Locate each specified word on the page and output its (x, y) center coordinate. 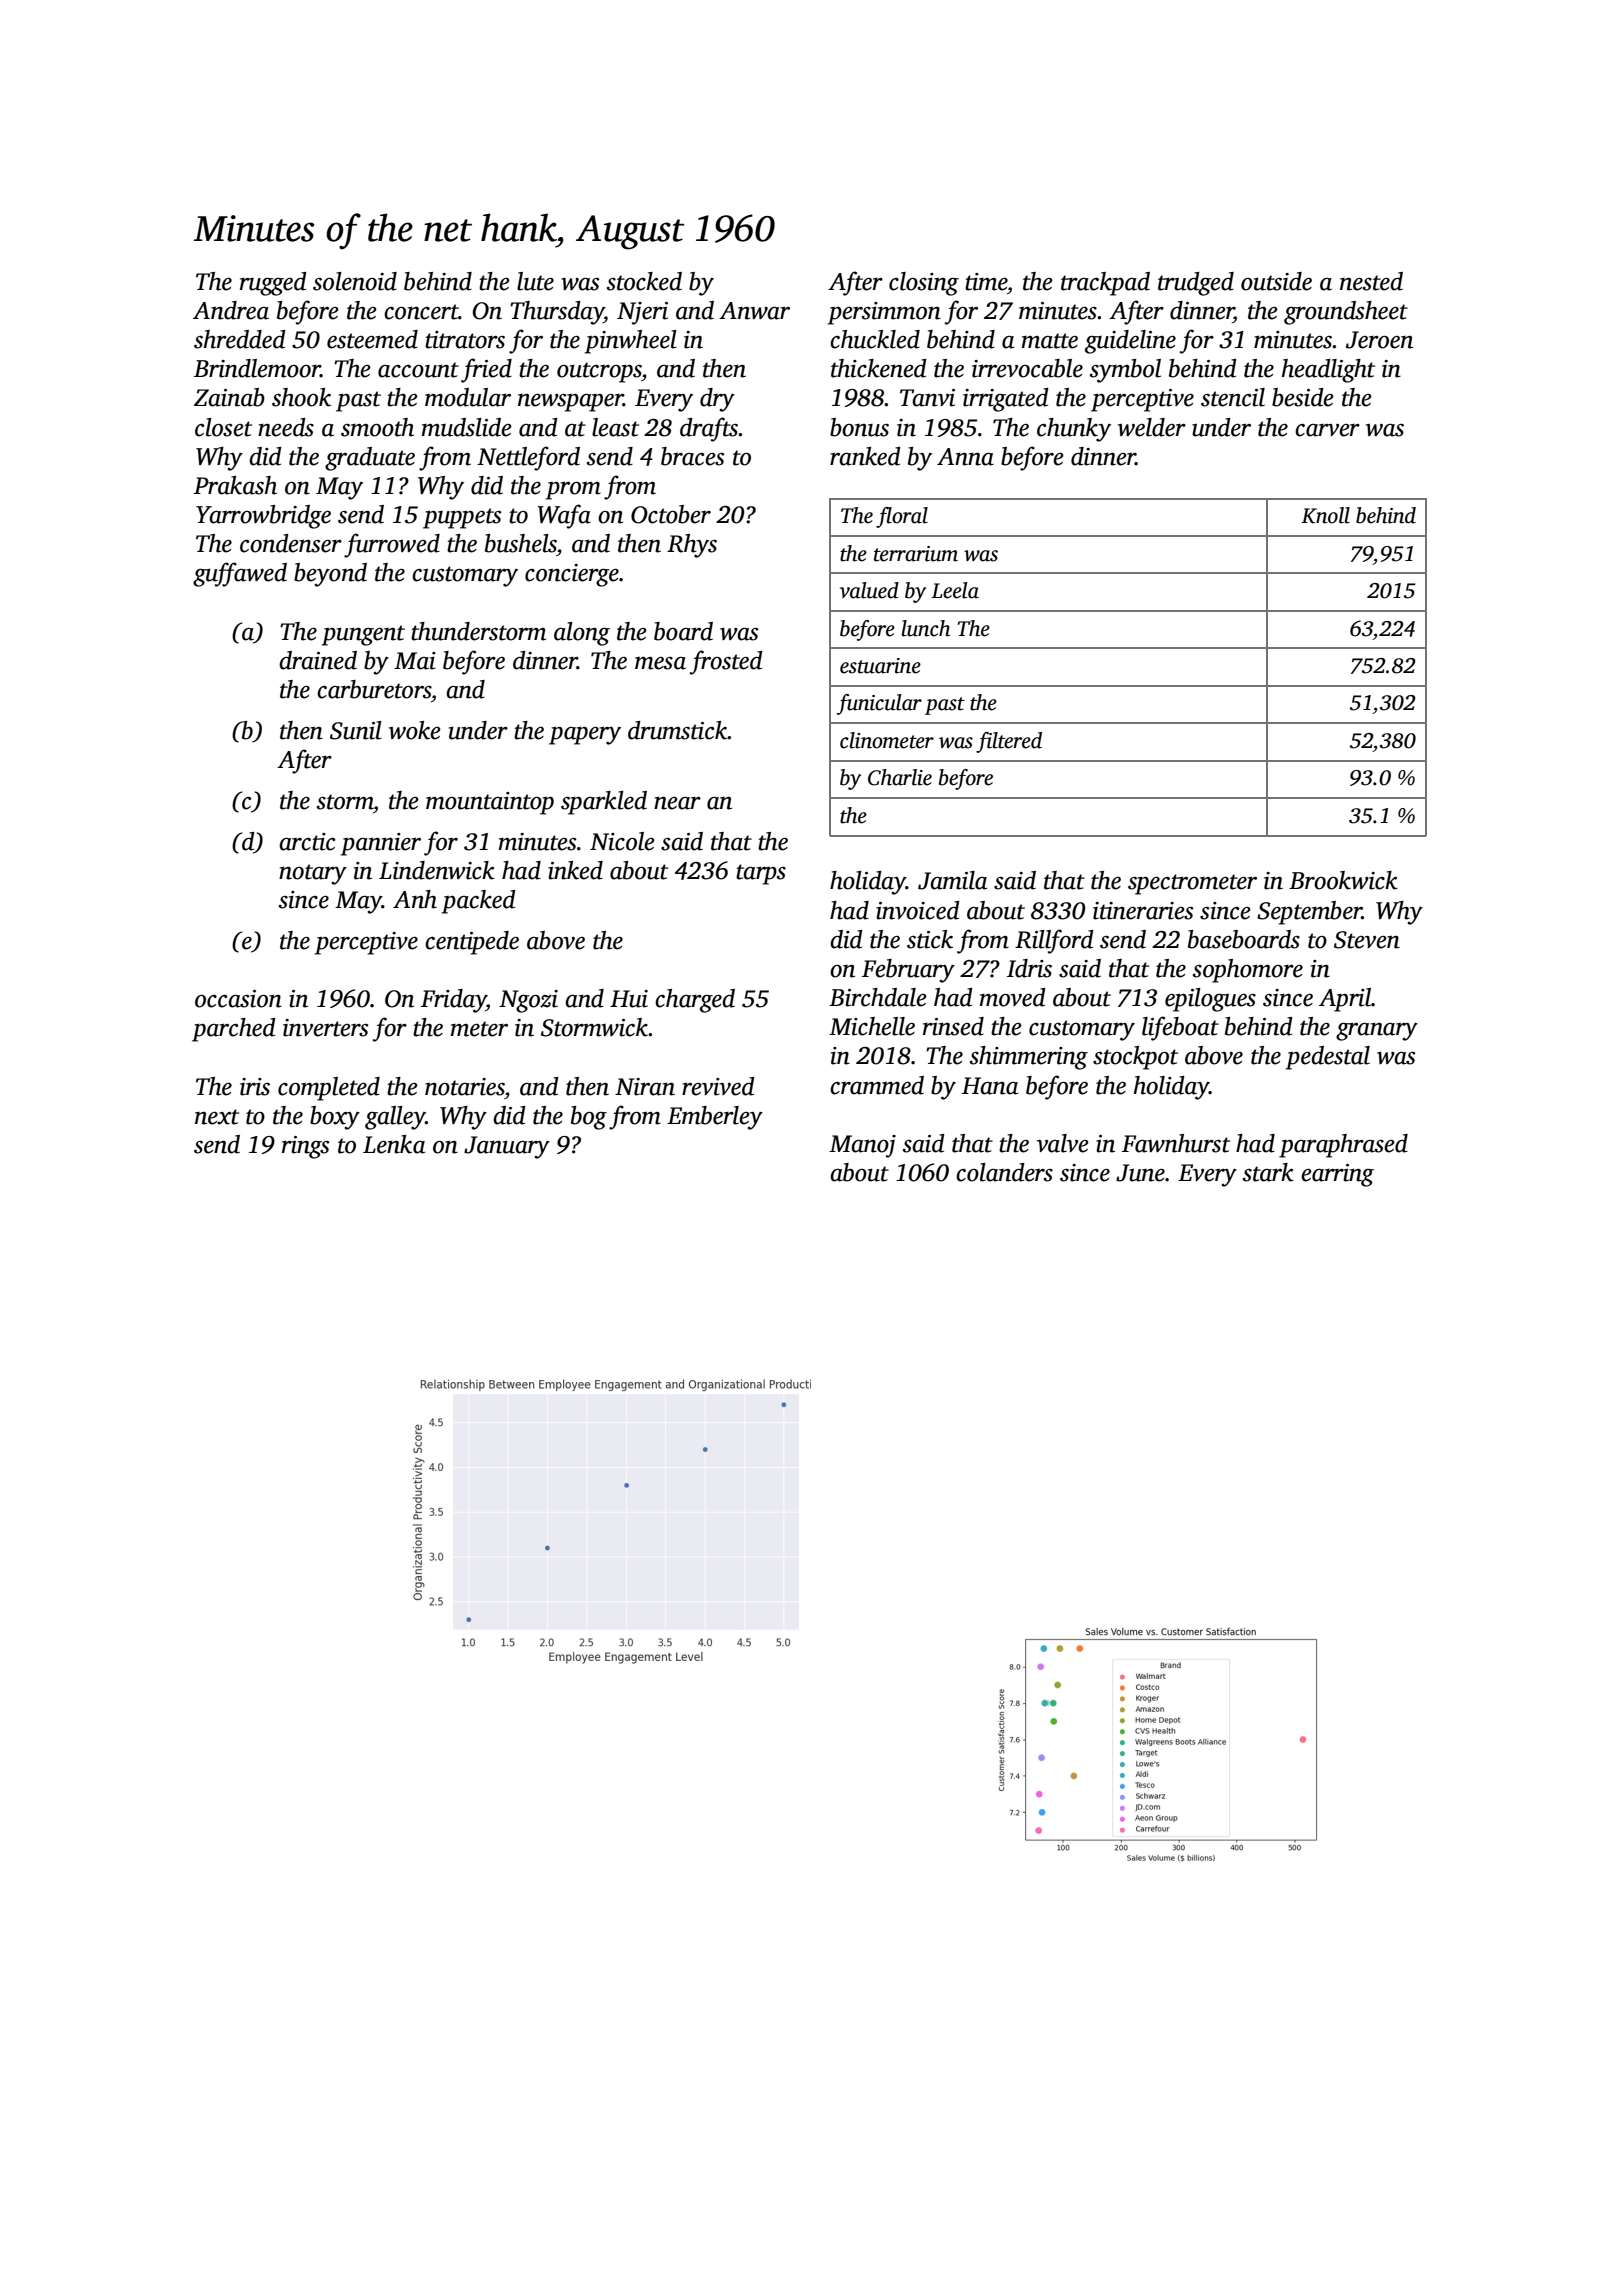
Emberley (715, 1118)
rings (306, 1147)
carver (1327, 430)
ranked (865, 456)
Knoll (1325, 515)
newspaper (570, 403)
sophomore (1248, 971)
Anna (965, 457)
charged (695, 1001)
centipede (472, 943)
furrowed (392, 545)
